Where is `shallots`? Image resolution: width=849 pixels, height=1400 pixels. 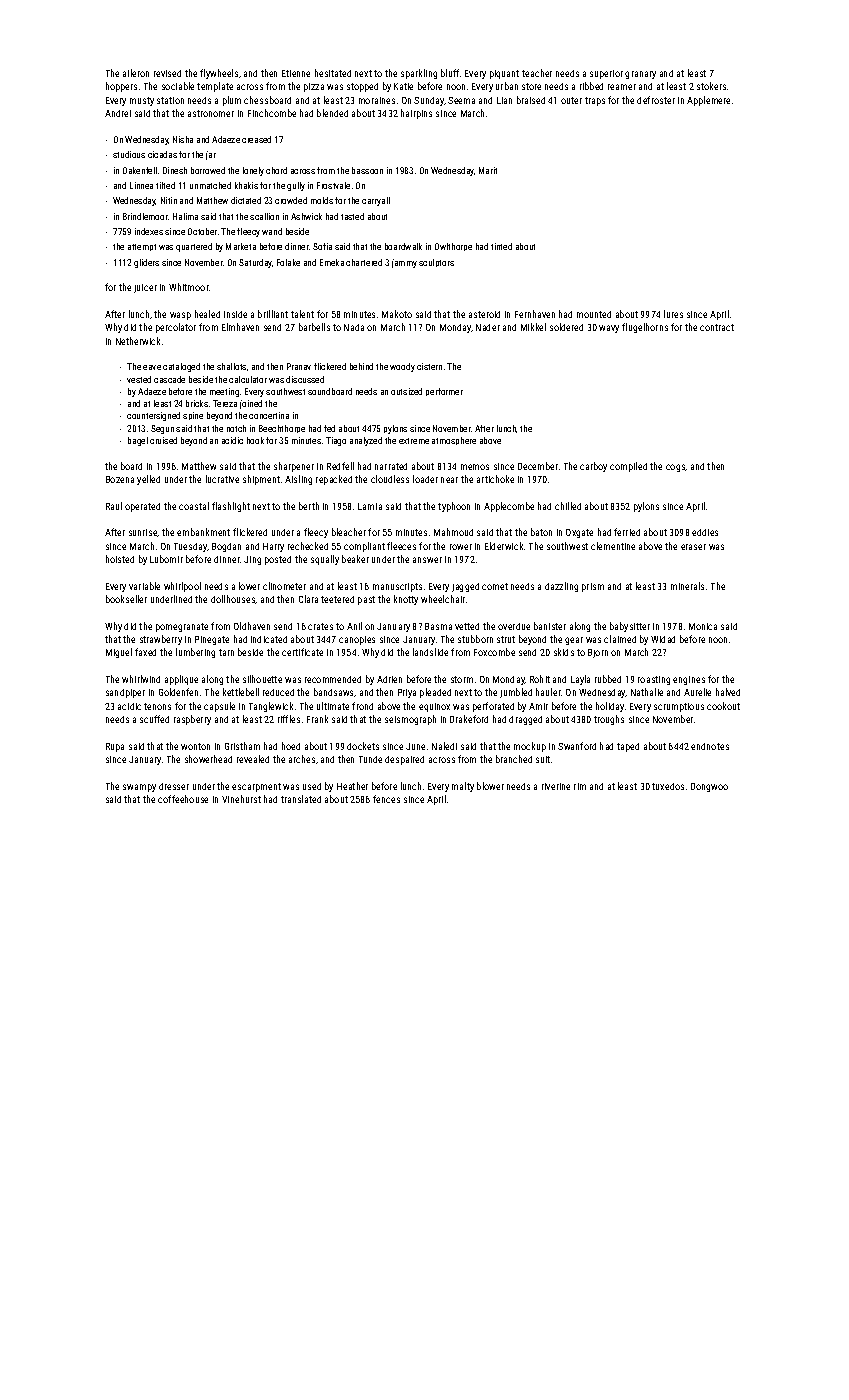 shallots is located at coordinates (231, 366).
